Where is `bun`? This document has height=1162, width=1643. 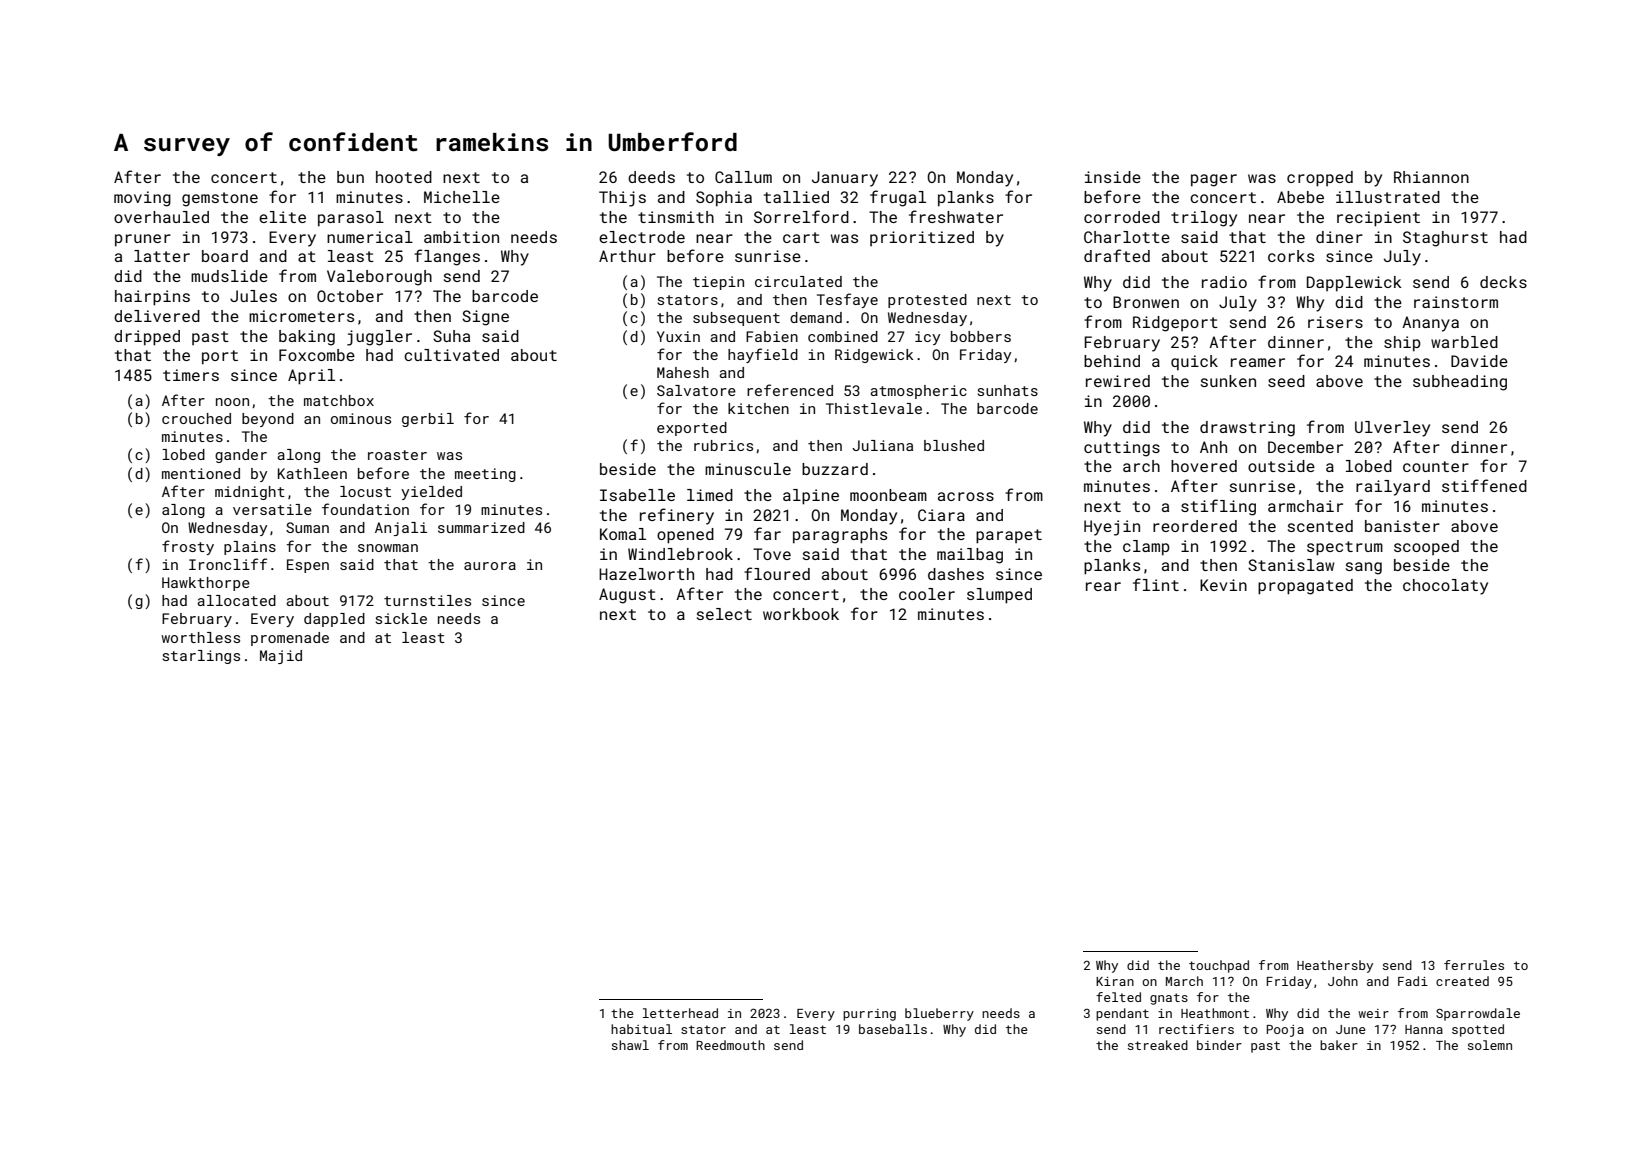
bun is located at coordinates (350, 177).
